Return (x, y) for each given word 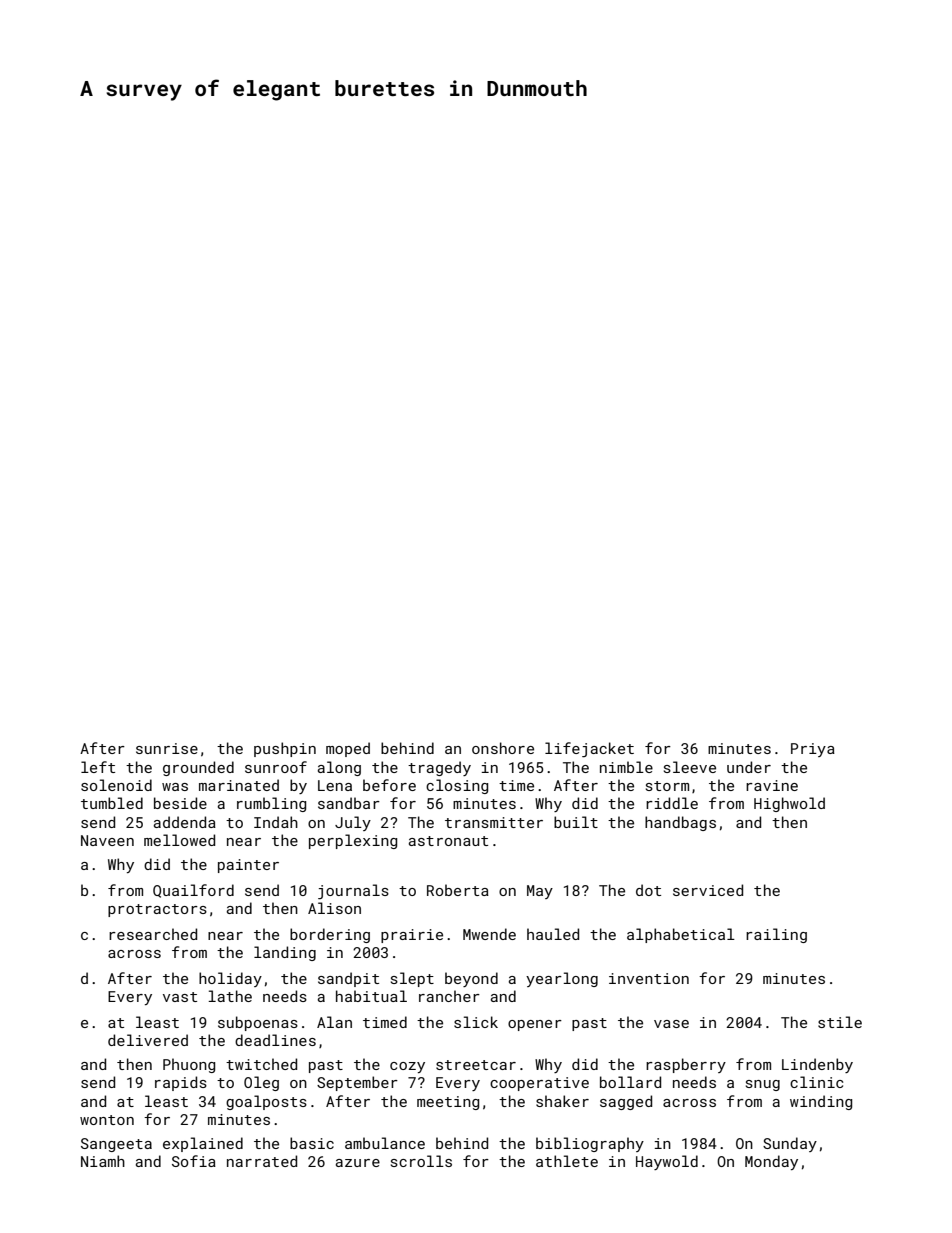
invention (649, 978)
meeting (448, 1103)
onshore (503, 748)
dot (648, 890)
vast (180, 997)
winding (821, 1102)
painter (248, 866)
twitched (261, 1064)
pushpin (285, 749)
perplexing (353, 841)
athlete (567, 1161)
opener (535, 1025)
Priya (813, 750)
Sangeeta (116, 1145)
